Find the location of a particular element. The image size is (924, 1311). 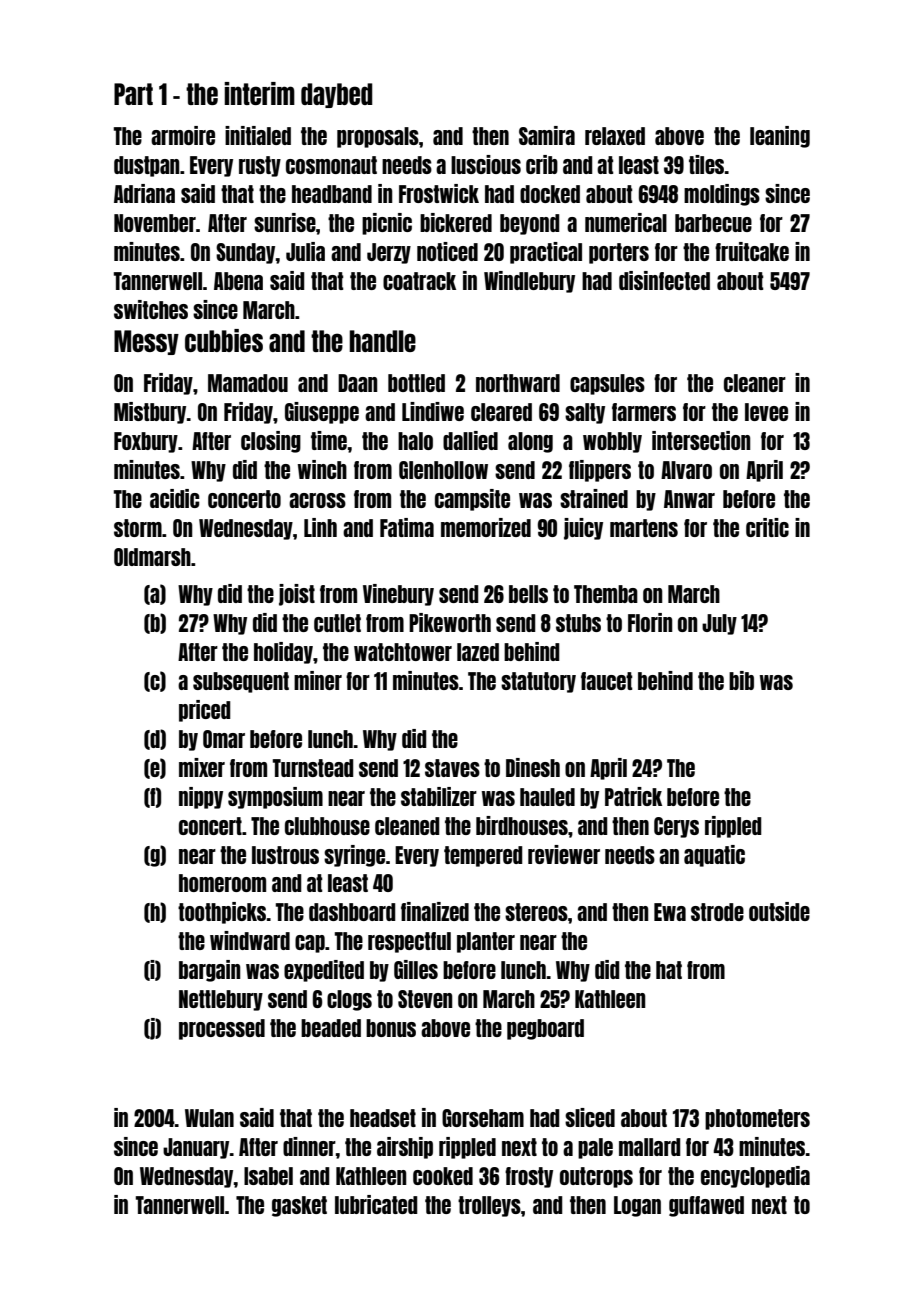

leaning is located at coordinates (780, 137).
